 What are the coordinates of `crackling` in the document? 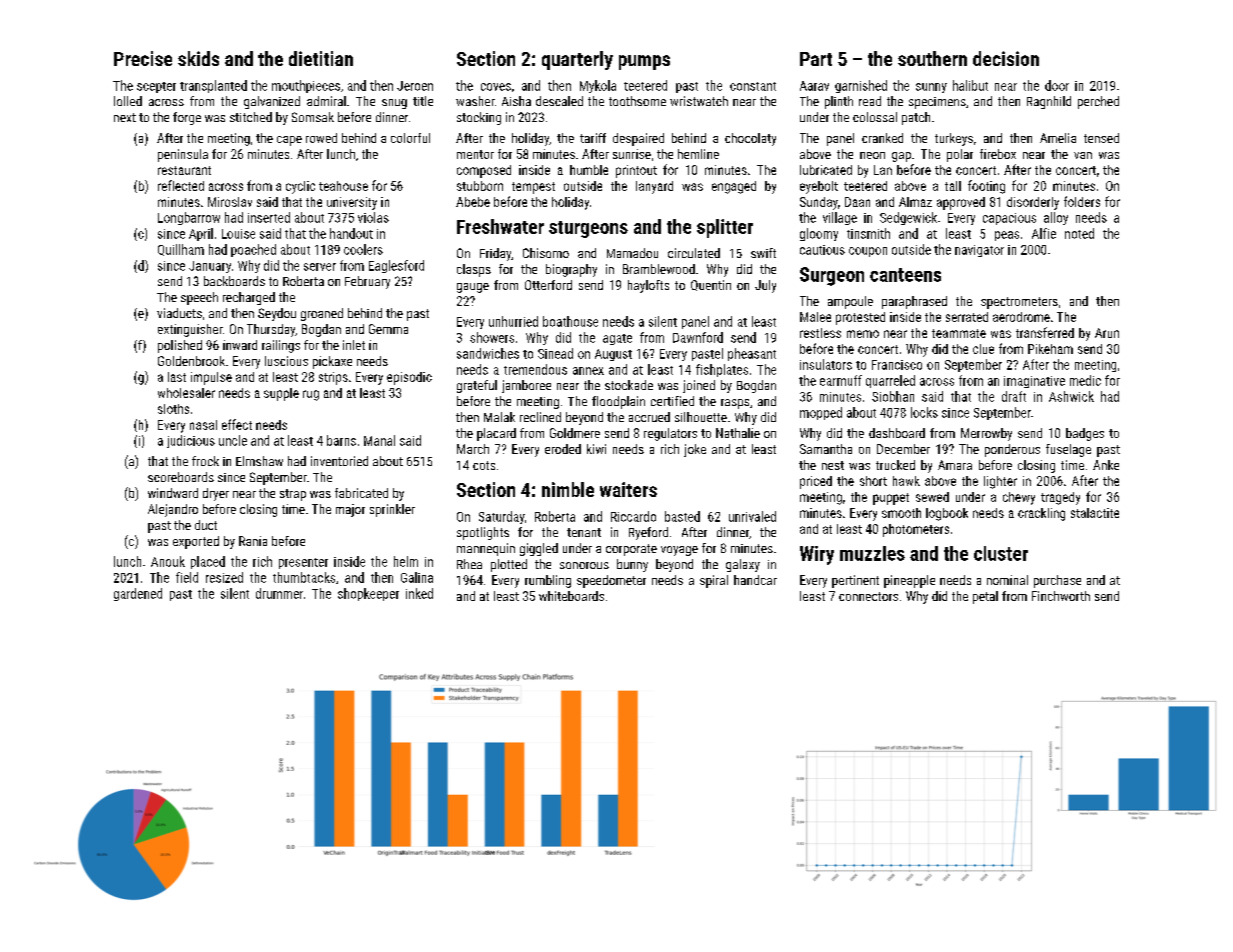 It's located at (1041, 514).
